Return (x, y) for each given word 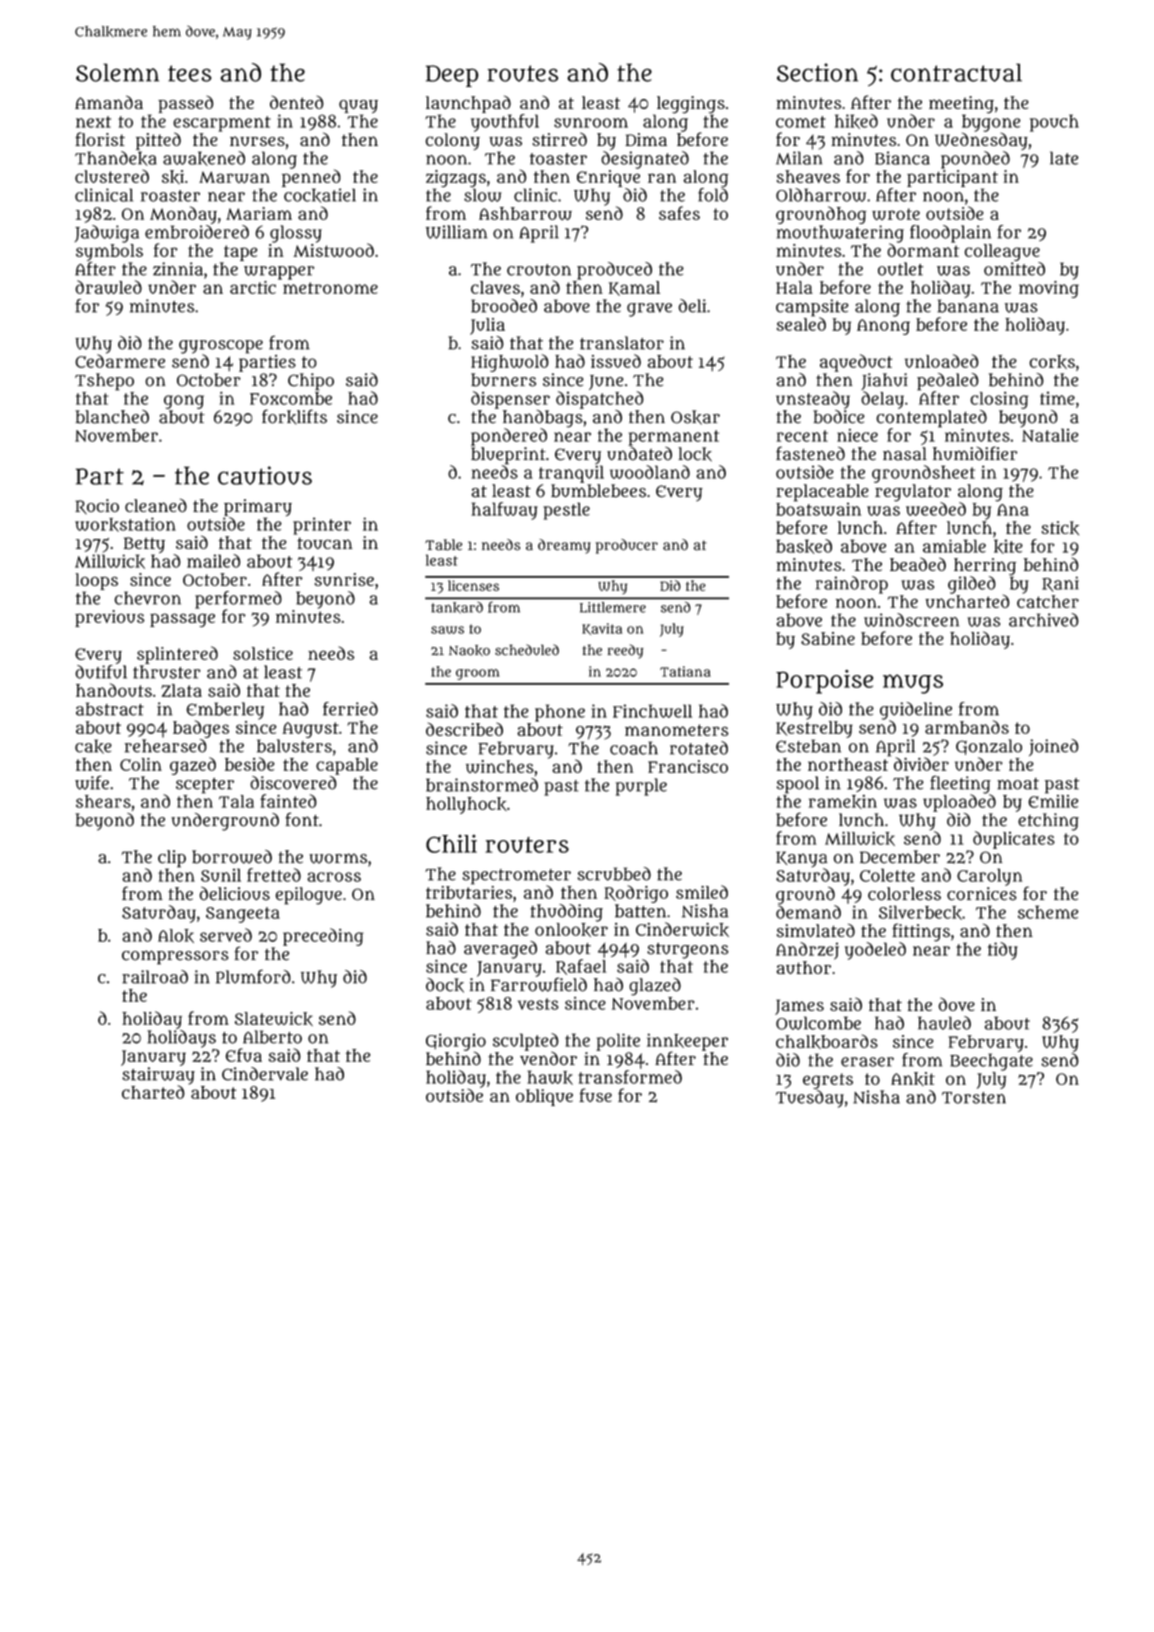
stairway (158, 1076)
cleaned (156, 505)
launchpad (468, 104)
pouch (1054, 123)
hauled (944, 1023)
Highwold (509, 363)
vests (538, 1004)
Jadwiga (107, 234)
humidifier (975, 453)
